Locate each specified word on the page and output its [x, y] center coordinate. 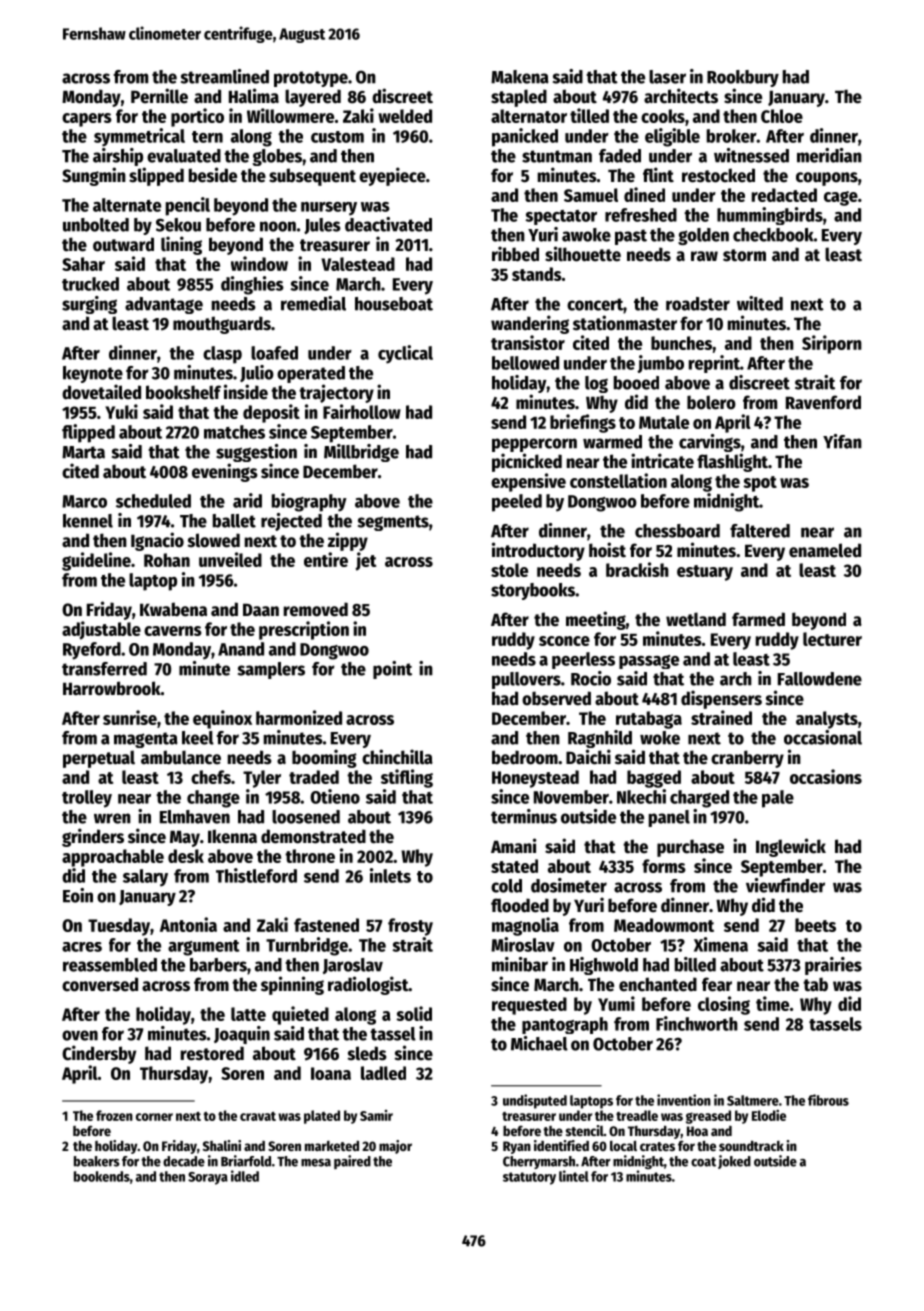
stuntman [557, 156]
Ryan [517, 1147]
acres [82, 947]
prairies [833, 966]
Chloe [782, 116]
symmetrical [139, 137]
